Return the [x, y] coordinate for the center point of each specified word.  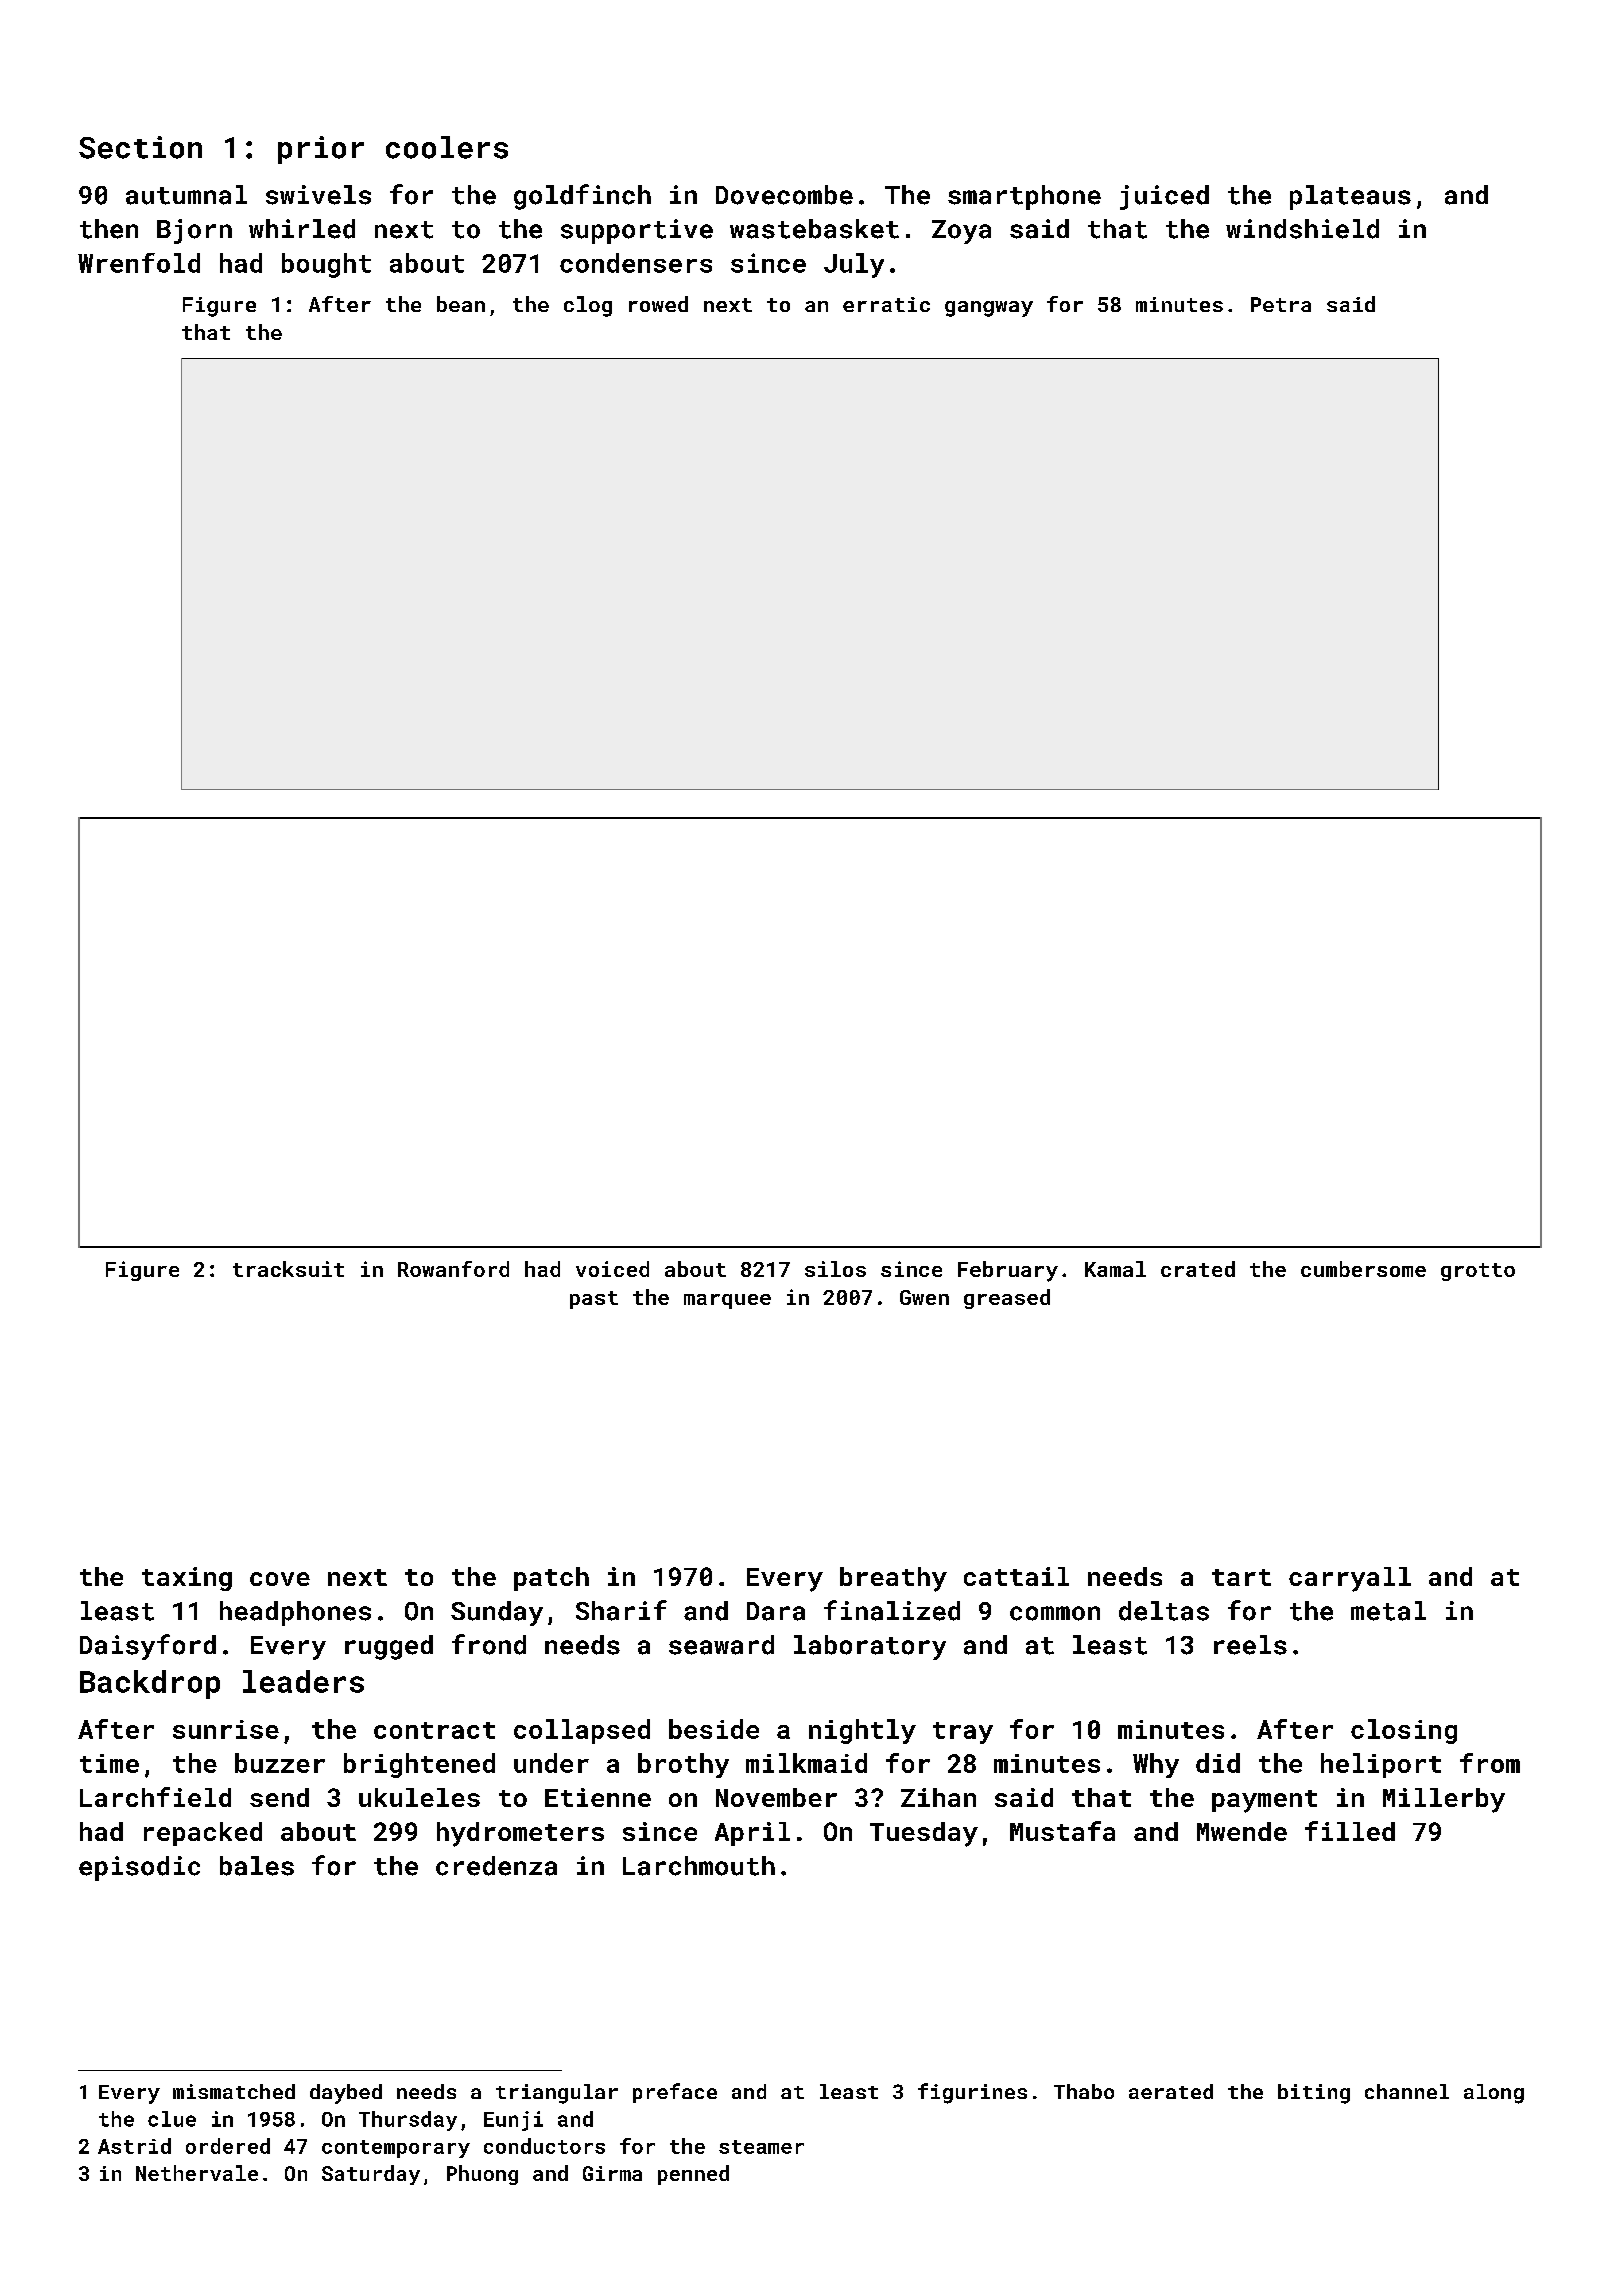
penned [693, 2175]
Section [140, 147]
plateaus [1350, 197]
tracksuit [288, 1269]
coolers [447, 147]
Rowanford [453, 1269]
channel [1407, 2091]
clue [172, 2119]
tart [1241, 1577]
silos [835, 1269]
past [594, 1300]
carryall [1350, 1579]
